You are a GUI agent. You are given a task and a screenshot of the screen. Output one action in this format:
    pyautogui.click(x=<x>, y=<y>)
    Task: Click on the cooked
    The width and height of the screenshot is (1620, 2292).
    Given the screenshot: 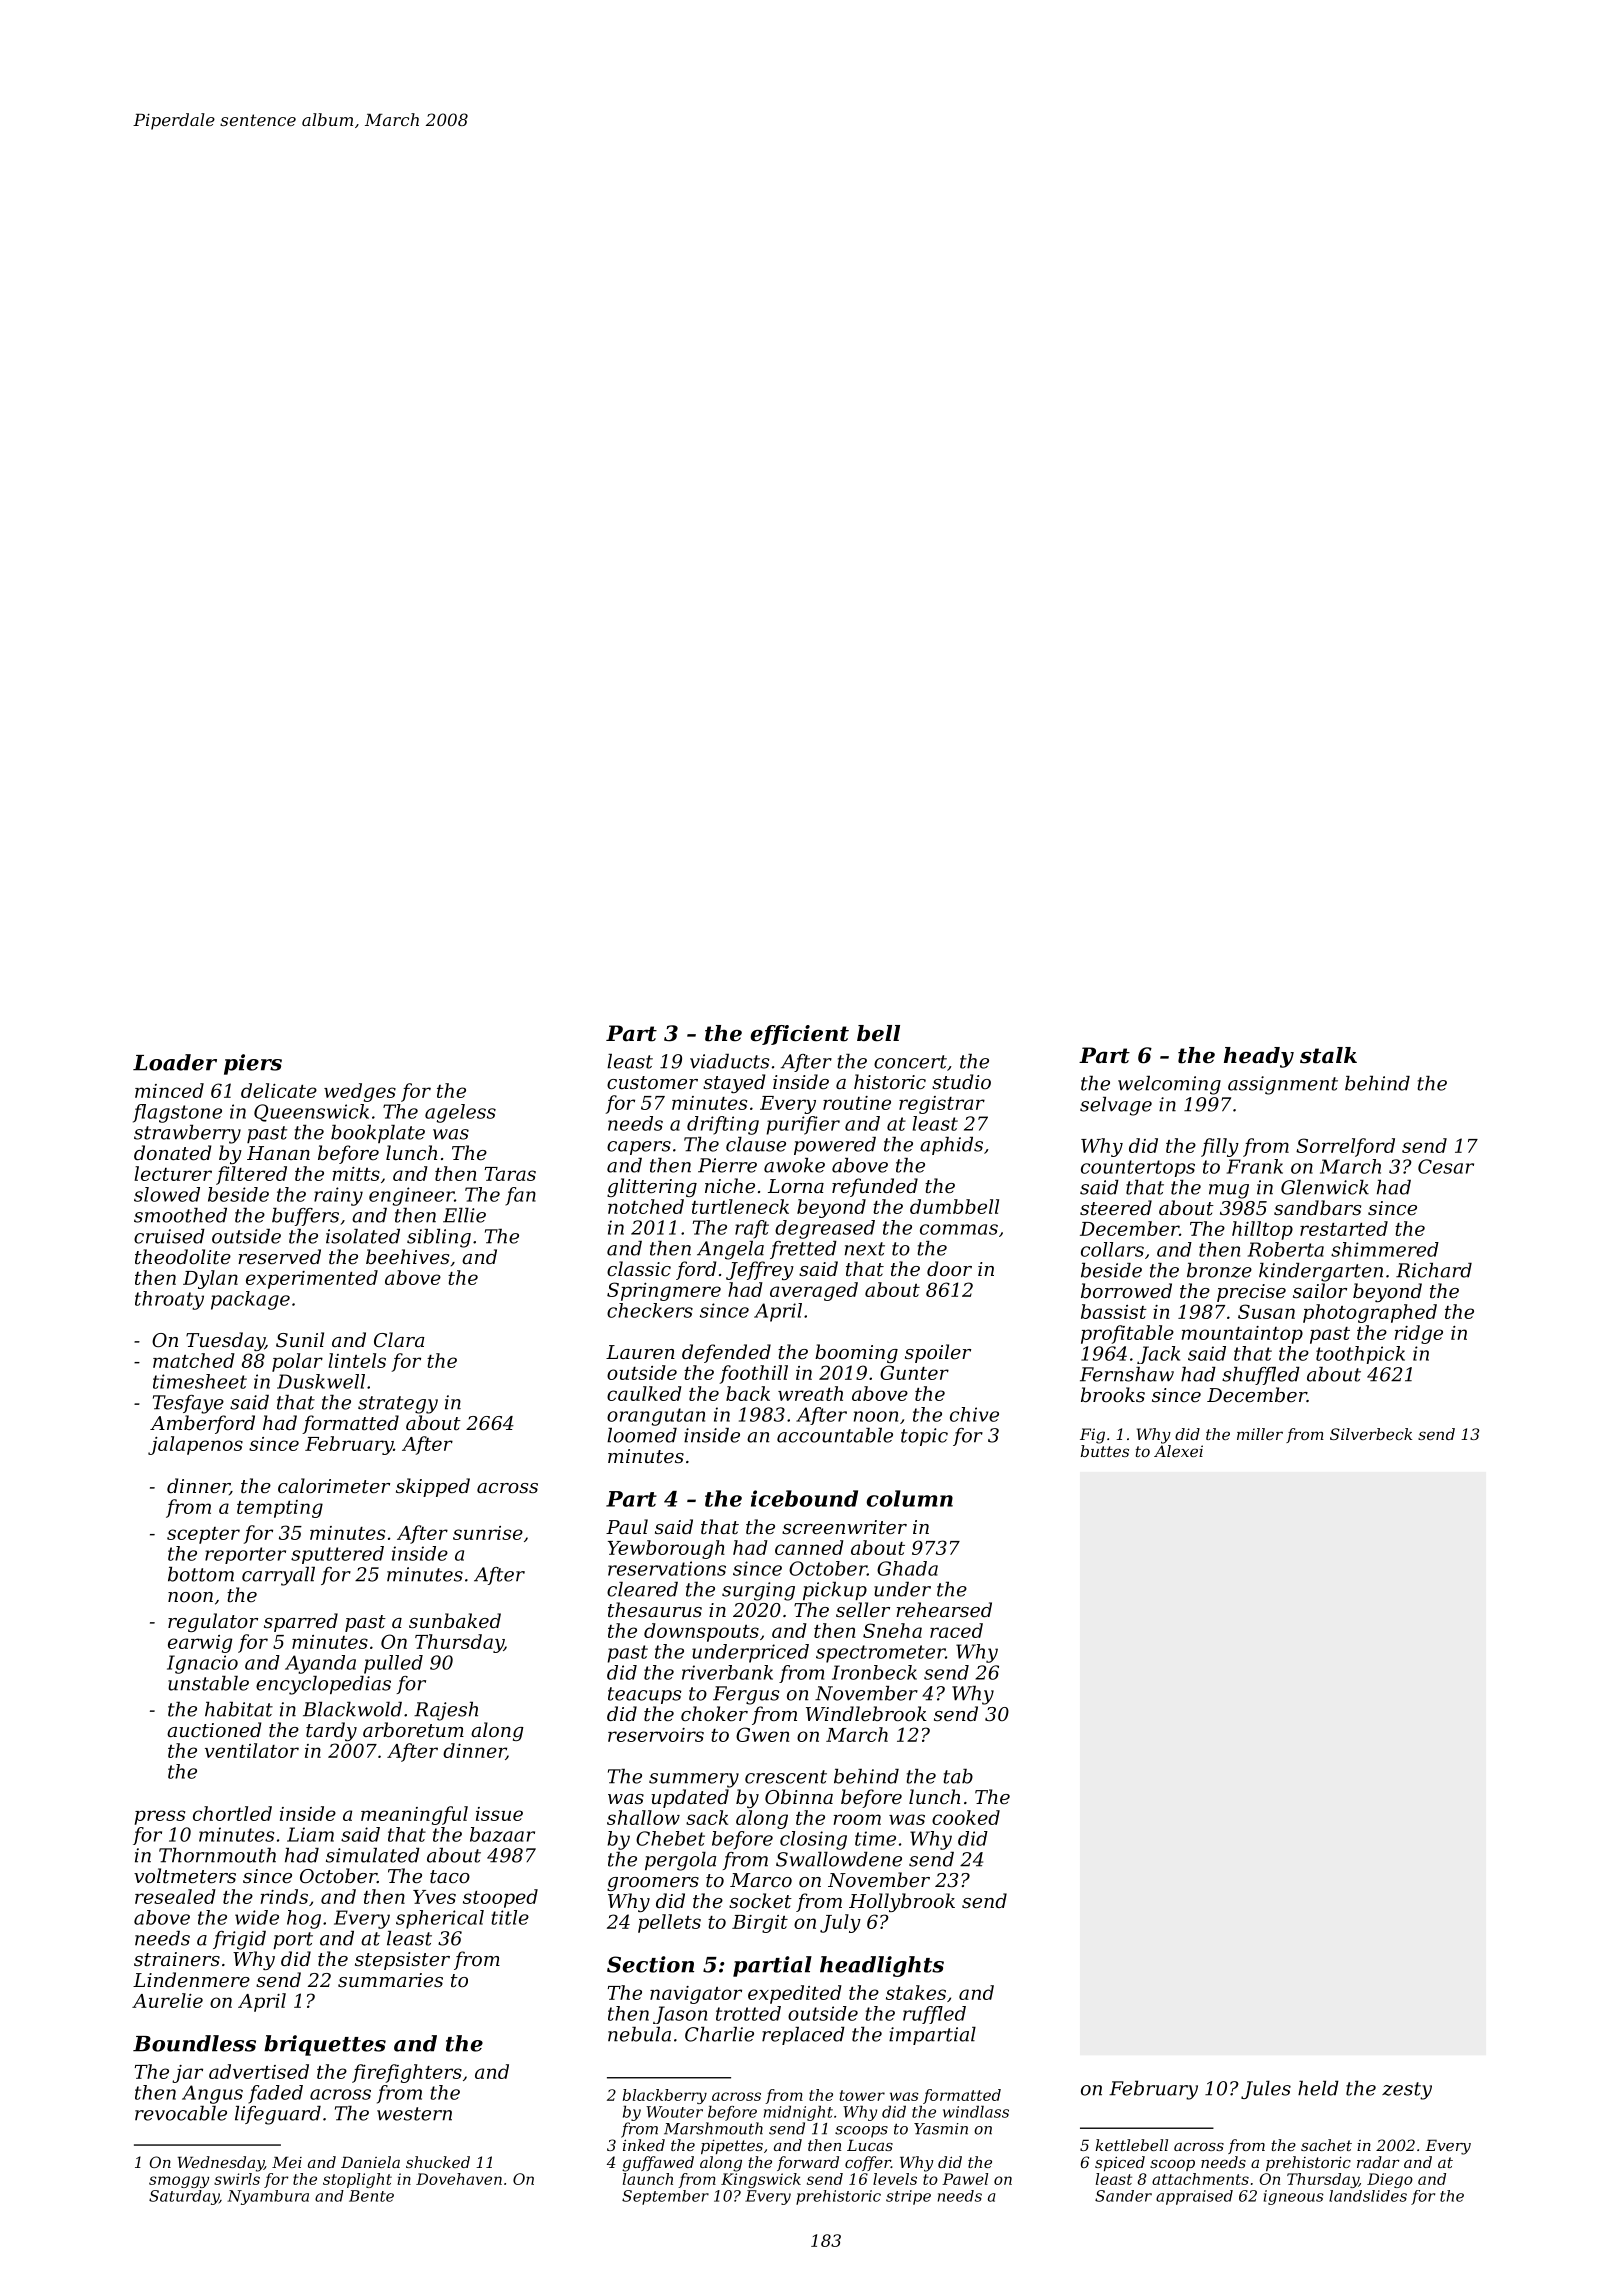 What is the action you would take?
    pyautogui.click(x=966, y=1817)
